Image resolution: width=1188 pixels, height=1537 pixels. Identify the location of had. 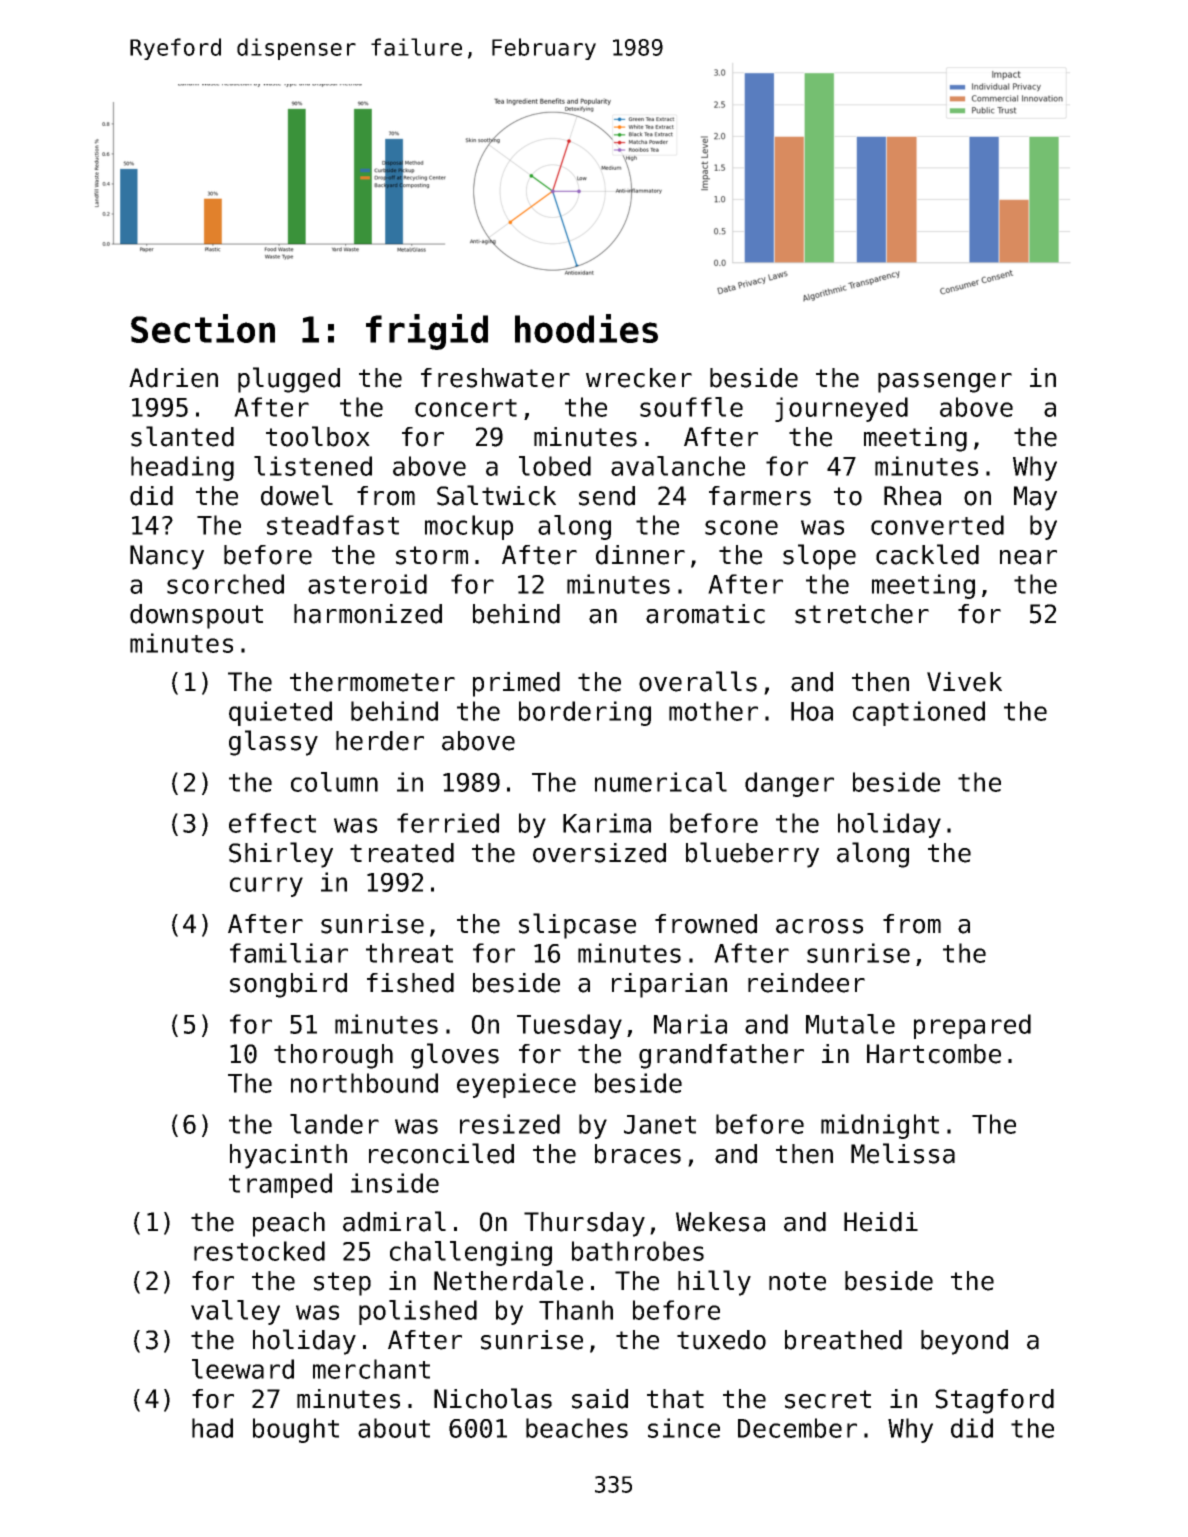
(212, 1428).
